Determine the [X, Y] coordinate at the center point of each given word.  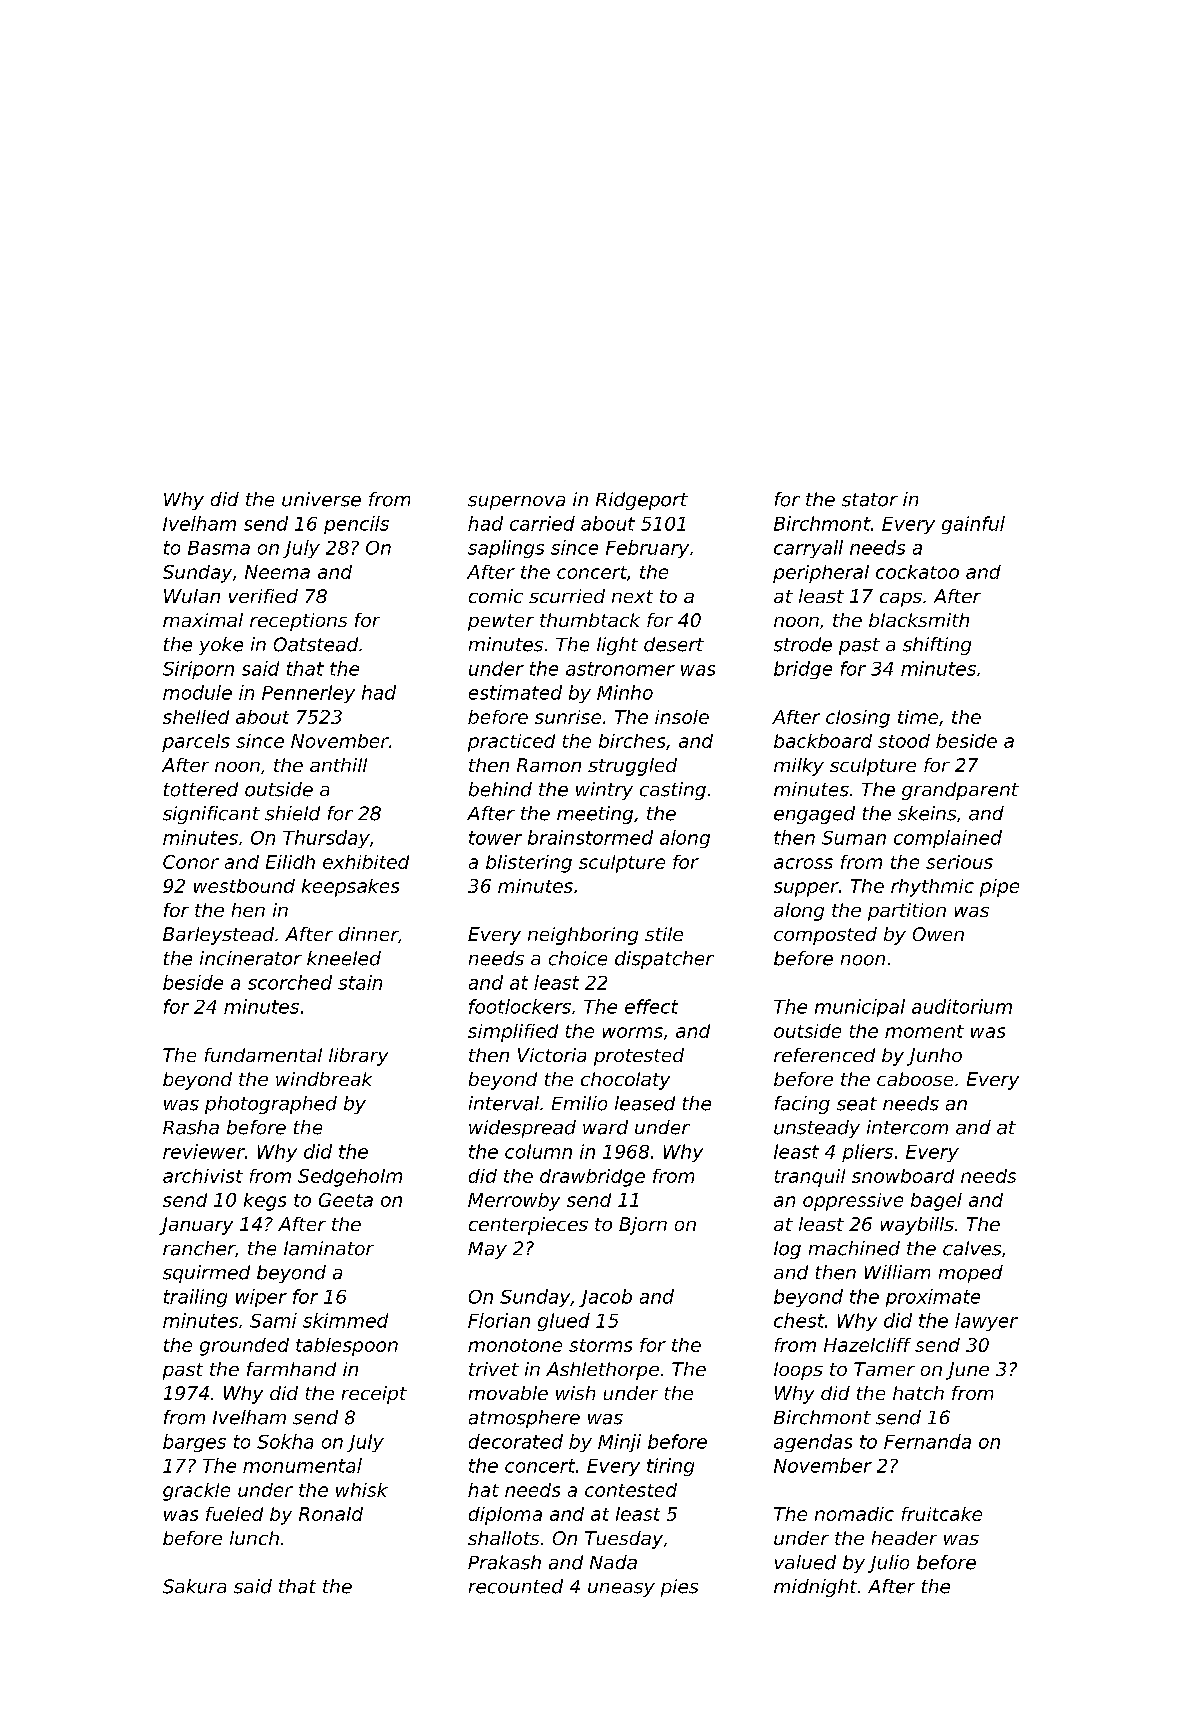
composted [825, 936]
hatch [918, 1393]
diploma [505, 1516]
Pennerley [308, 694]
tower [495, 838]
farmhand [291, 1369]
